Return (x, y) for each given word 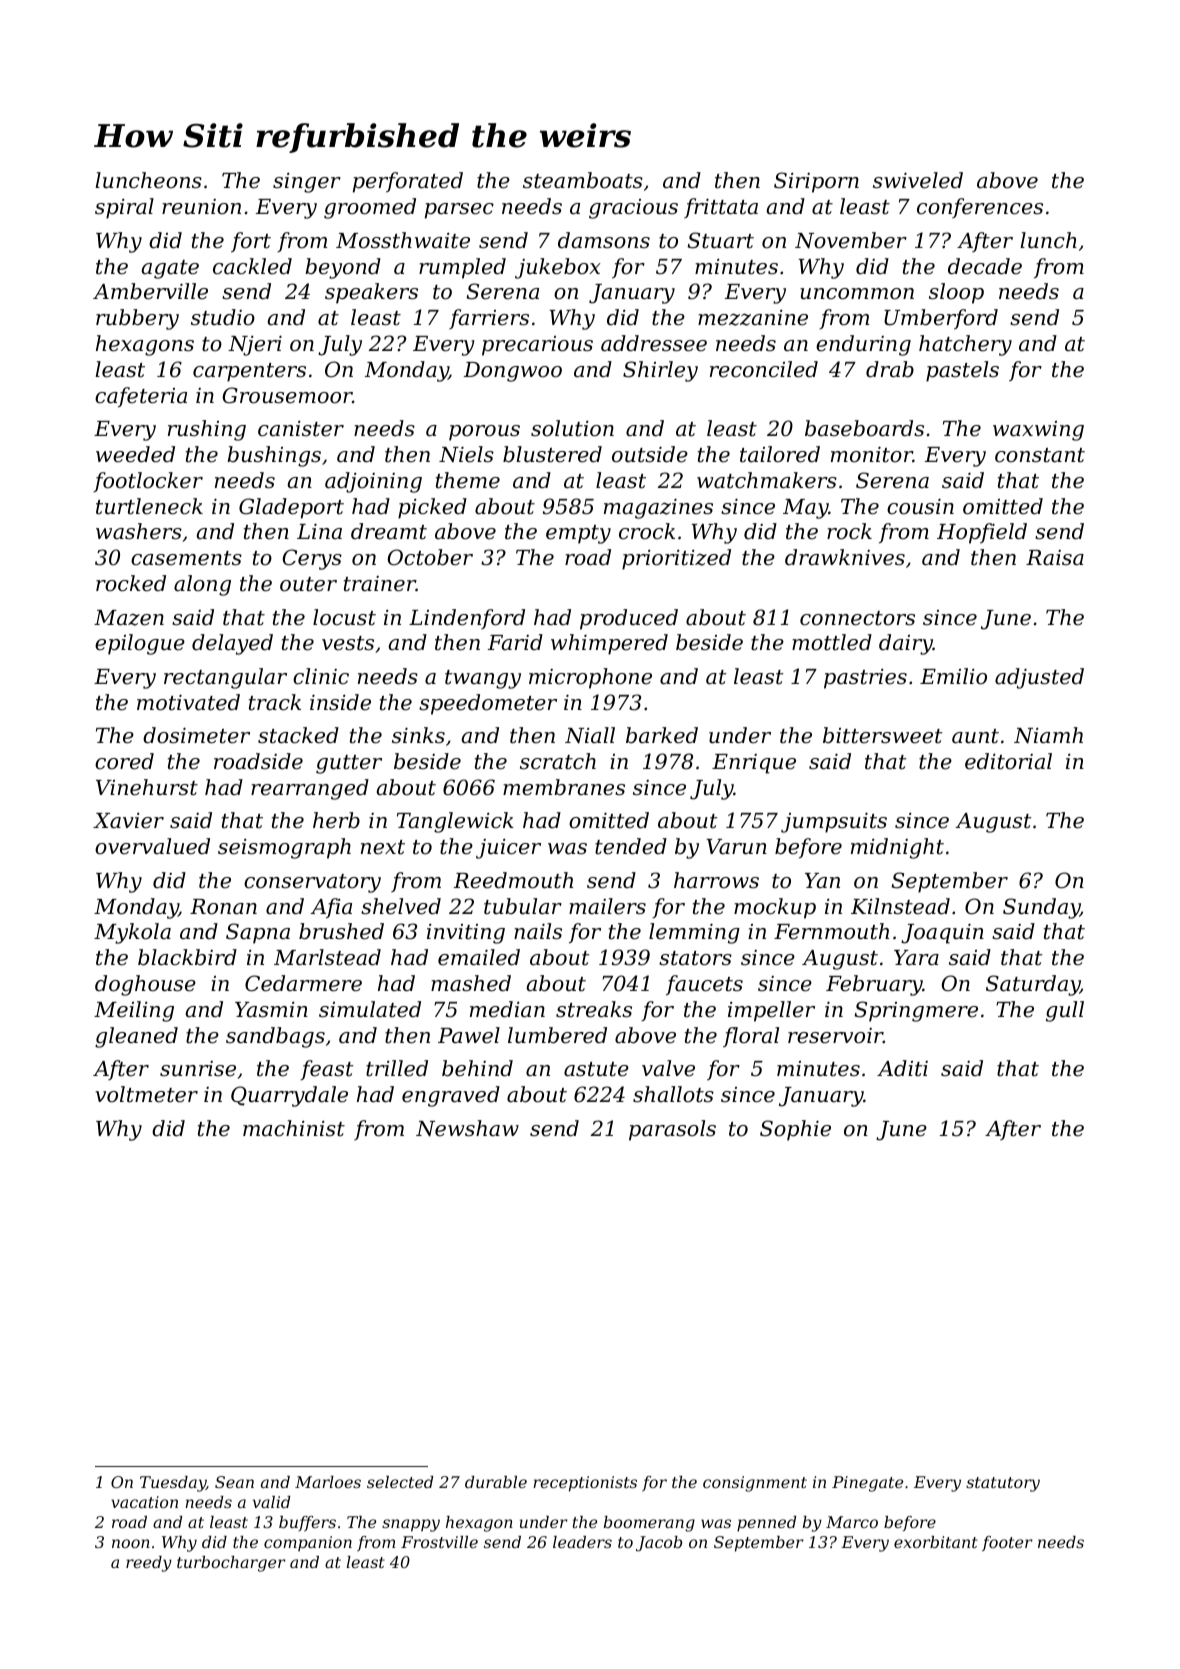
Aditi (902, 1068)
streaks (594, 1009)
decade (985, 266)
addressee (654, 343)
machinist (294, 1128)
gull (1065, 1011)
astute (596, 1069)
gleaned (136, 1037)
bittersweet (883, 735)
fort (251, 242)
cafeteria (141, 397)
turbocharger (231, 1564)
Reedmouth (513, 880)
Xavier (128, 820)
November (851, 240)
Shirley (660, 371)
